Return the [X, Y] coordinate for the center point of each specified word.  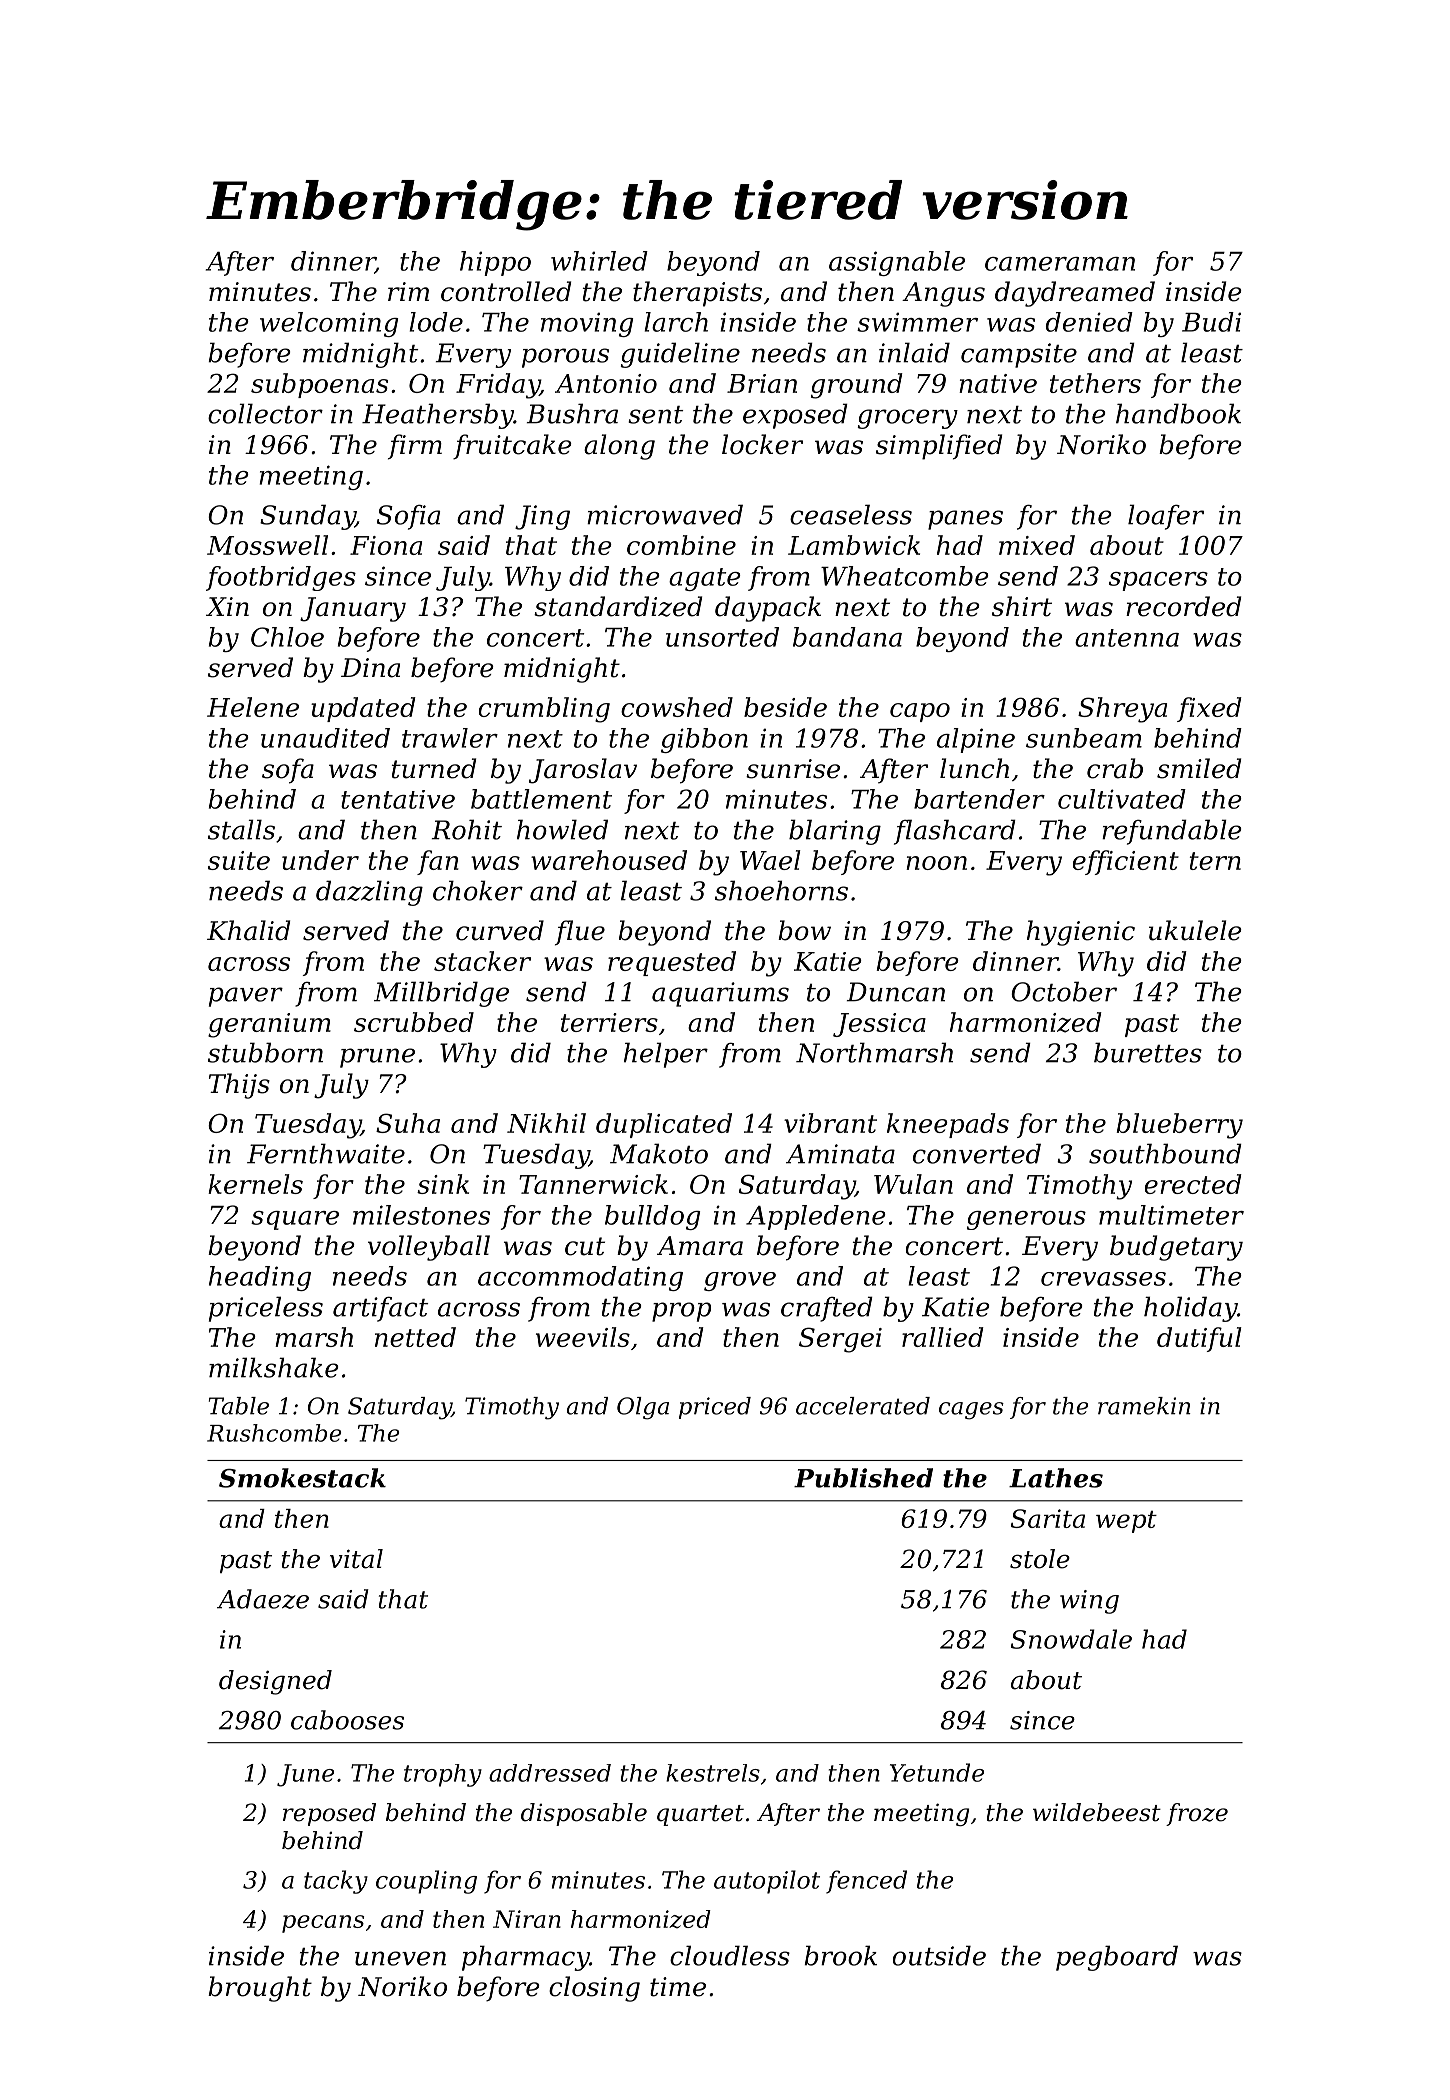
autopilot [767, 1882]
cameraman [1060, 264]
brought [260, 1989]
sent [655, 415]
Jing [542, 517]
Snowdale [1071, 1639]
